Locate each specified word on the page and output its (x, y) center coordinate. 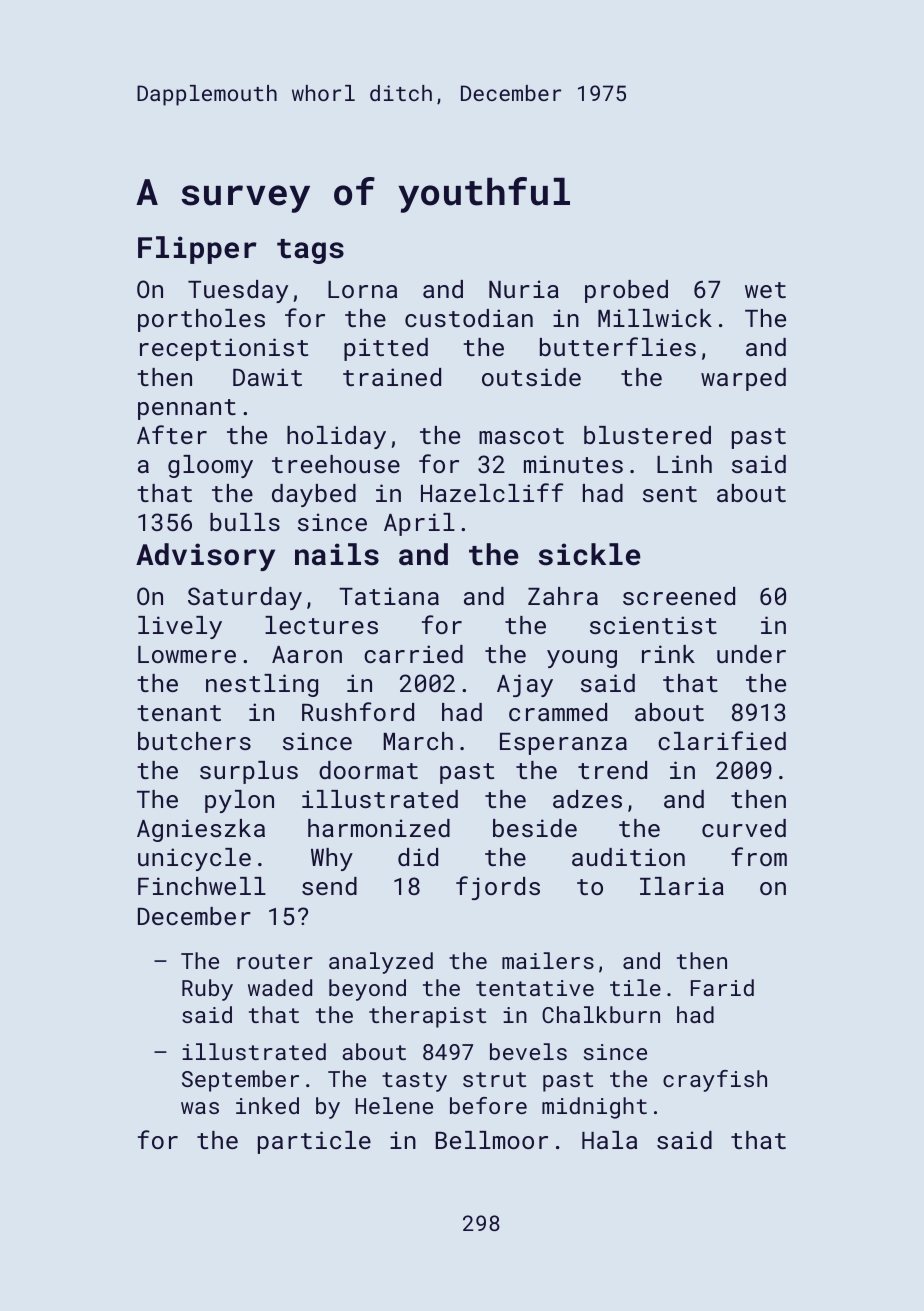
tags (310, 251)
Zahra (563, 596)
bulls (245, 522)
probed (626, 291)
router (275, 961)
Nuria (524, 289)
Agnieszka (201, 830)
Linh (684, 464)
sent (670, 494)
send (329, 886)
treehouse (336, 464)
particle (314, 1142)
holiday (336, 437)
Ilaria (682, 886)
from (759, 856)
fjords (498, 888)
